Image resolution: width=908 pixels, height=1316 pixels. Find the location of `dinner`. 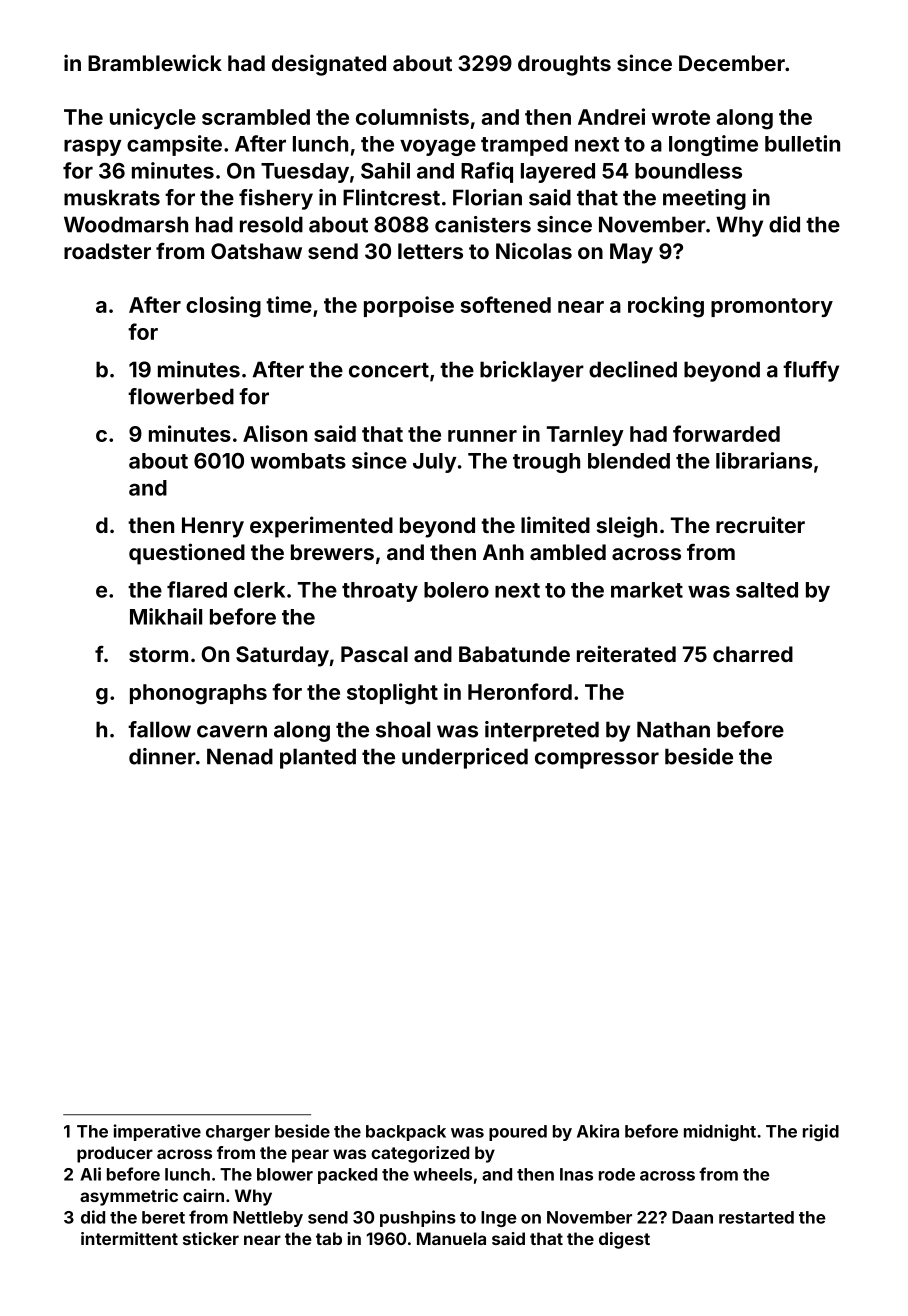

dinner is located at coordinates (162, 756).
